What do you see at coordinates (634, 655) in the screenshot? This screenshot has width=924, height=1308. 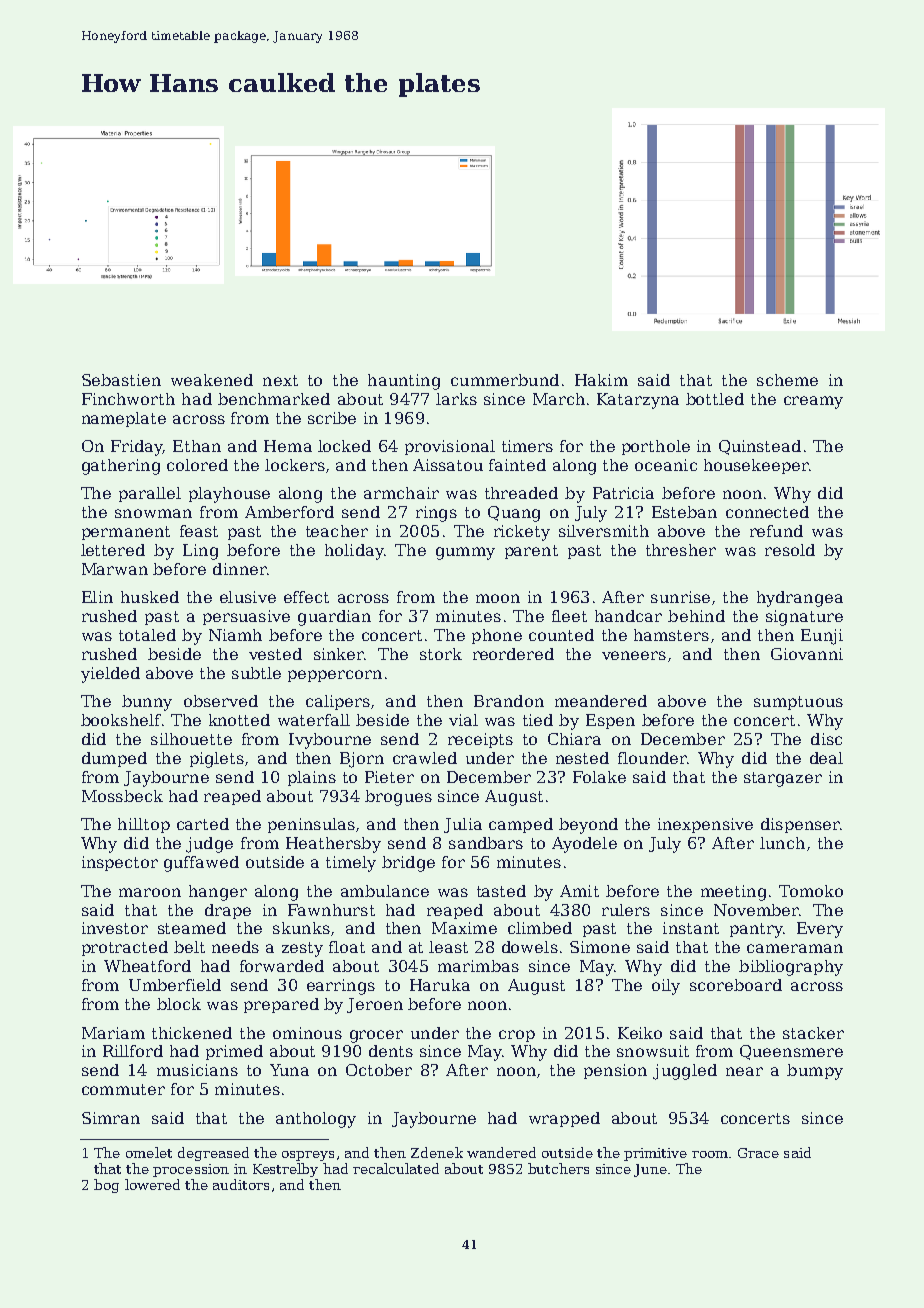 I see `veneers` at bounding box center [634, 655].
